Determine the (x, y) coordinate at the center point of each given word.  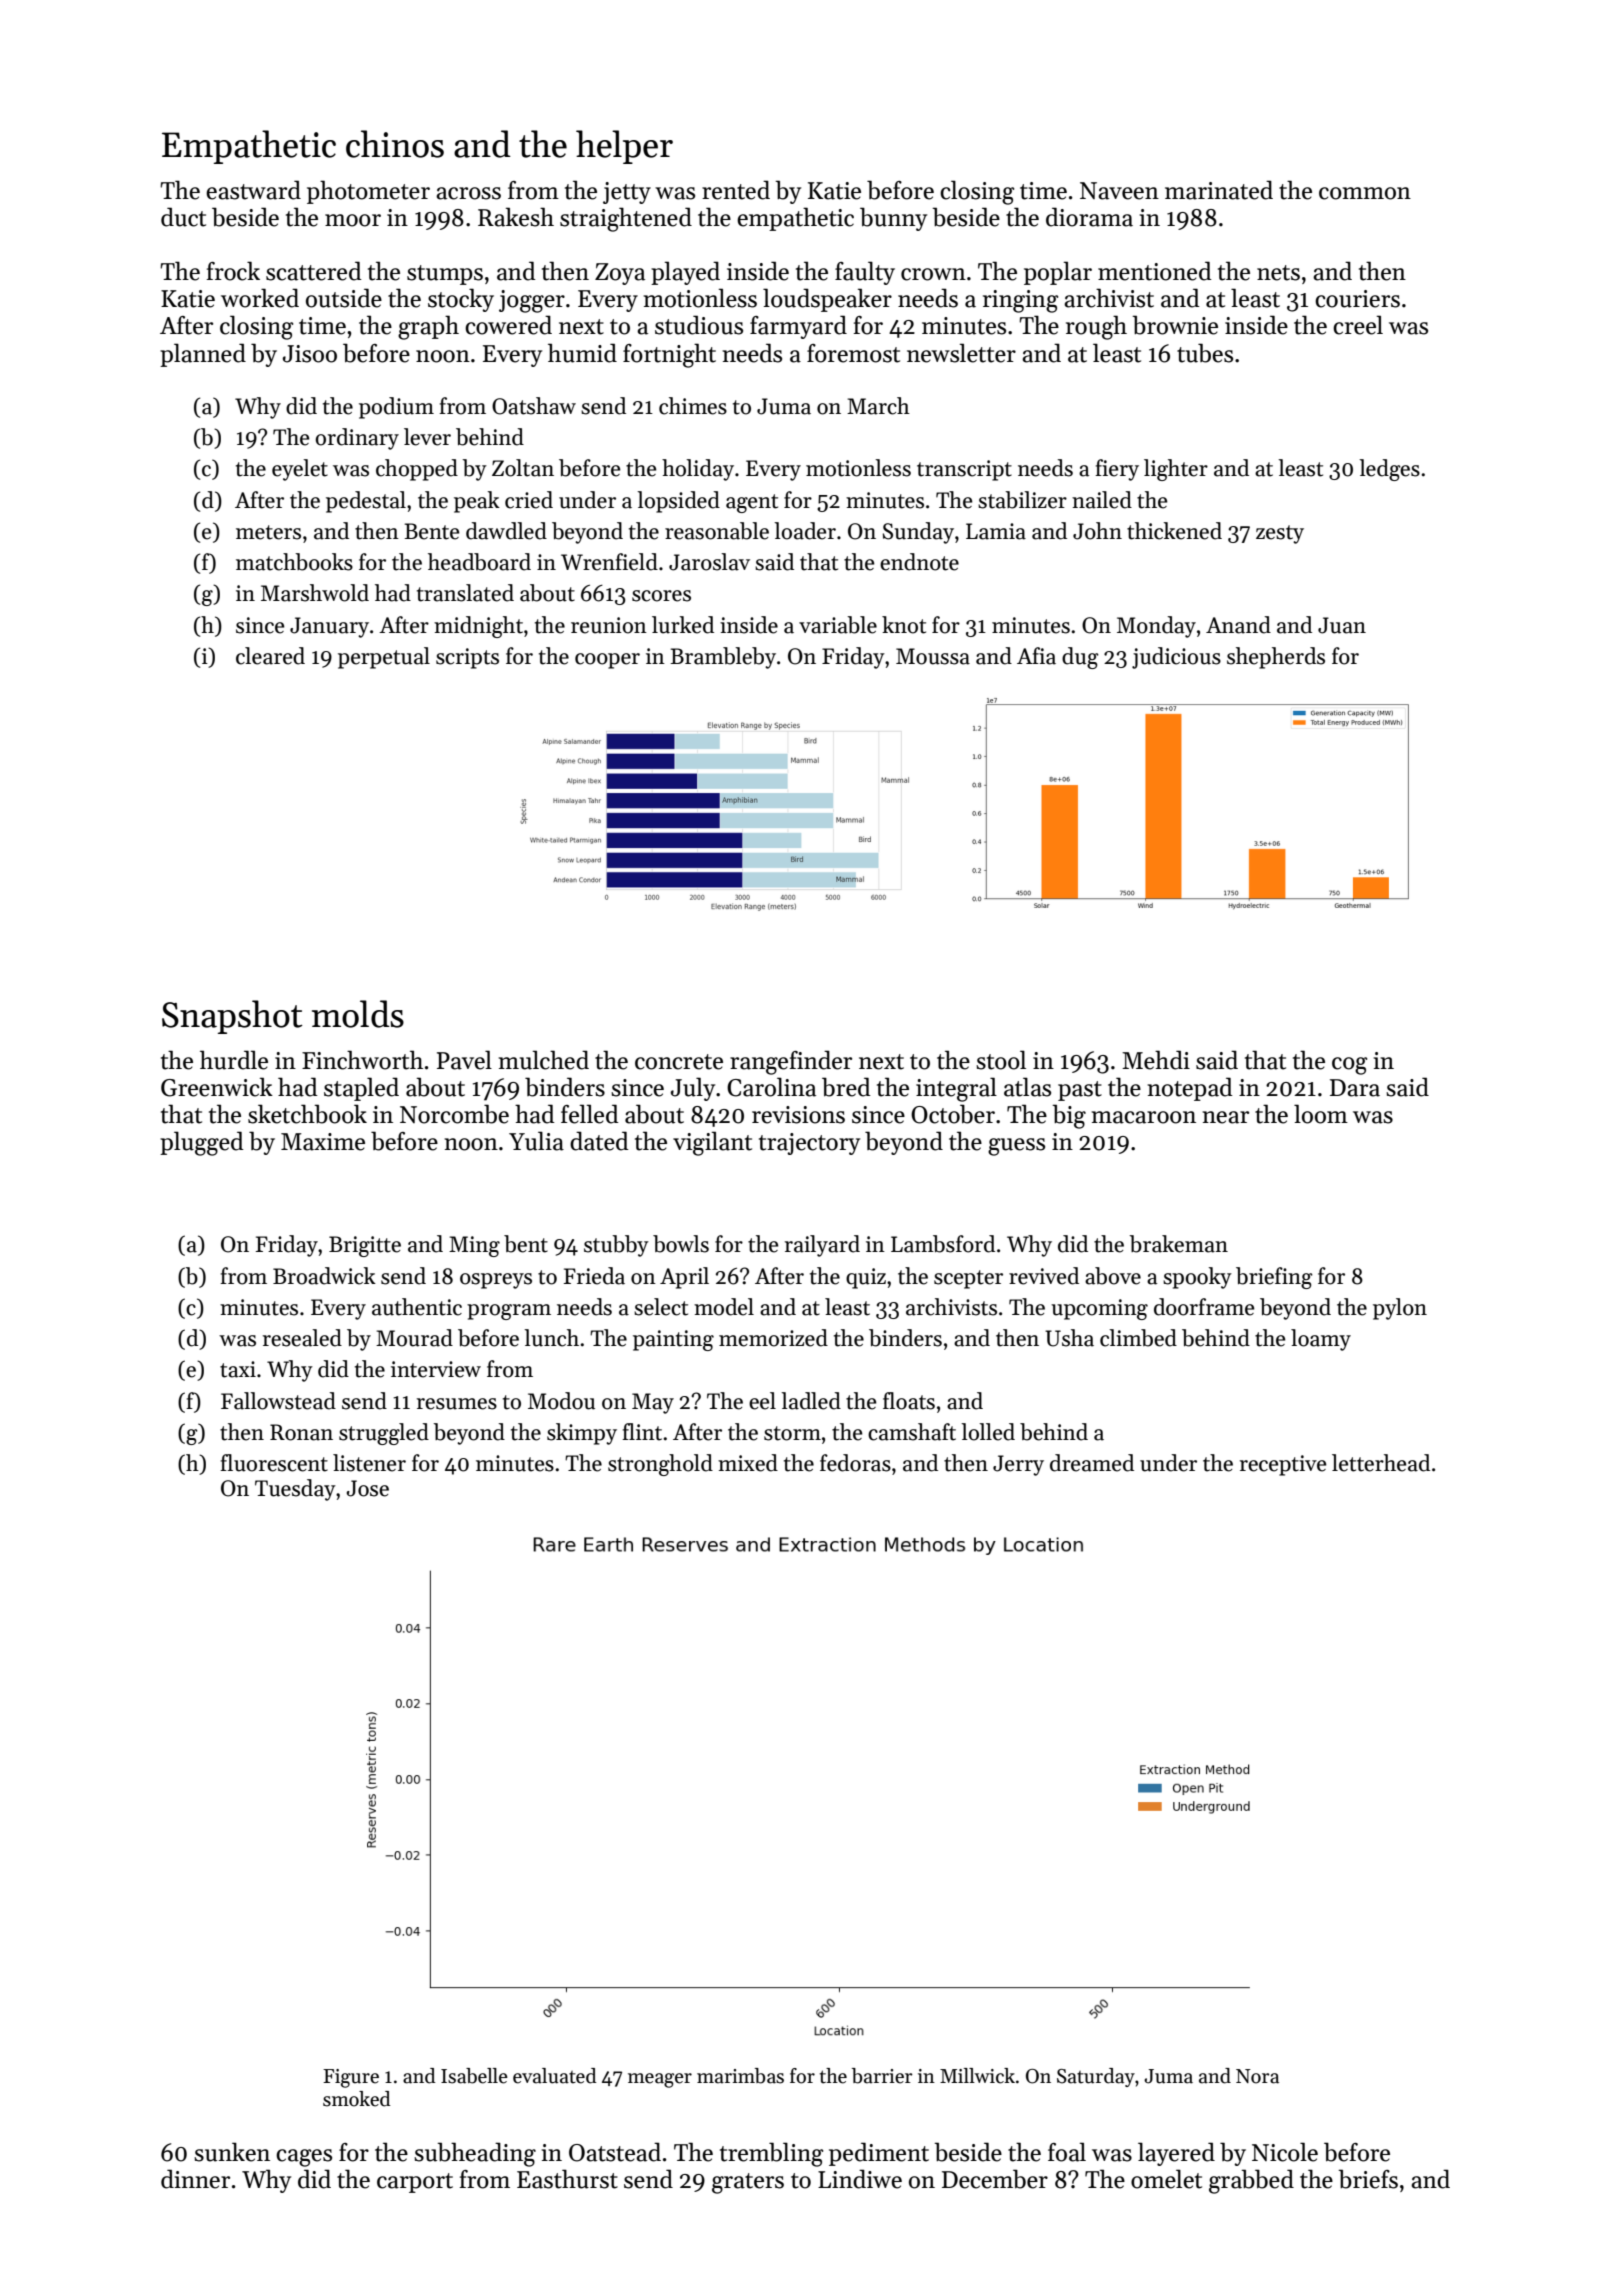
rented (736, 190)
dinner (195, 2179)
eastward (253, 190)
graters (748, 2183)
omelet (1166, 2179)
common (1365, 193)
